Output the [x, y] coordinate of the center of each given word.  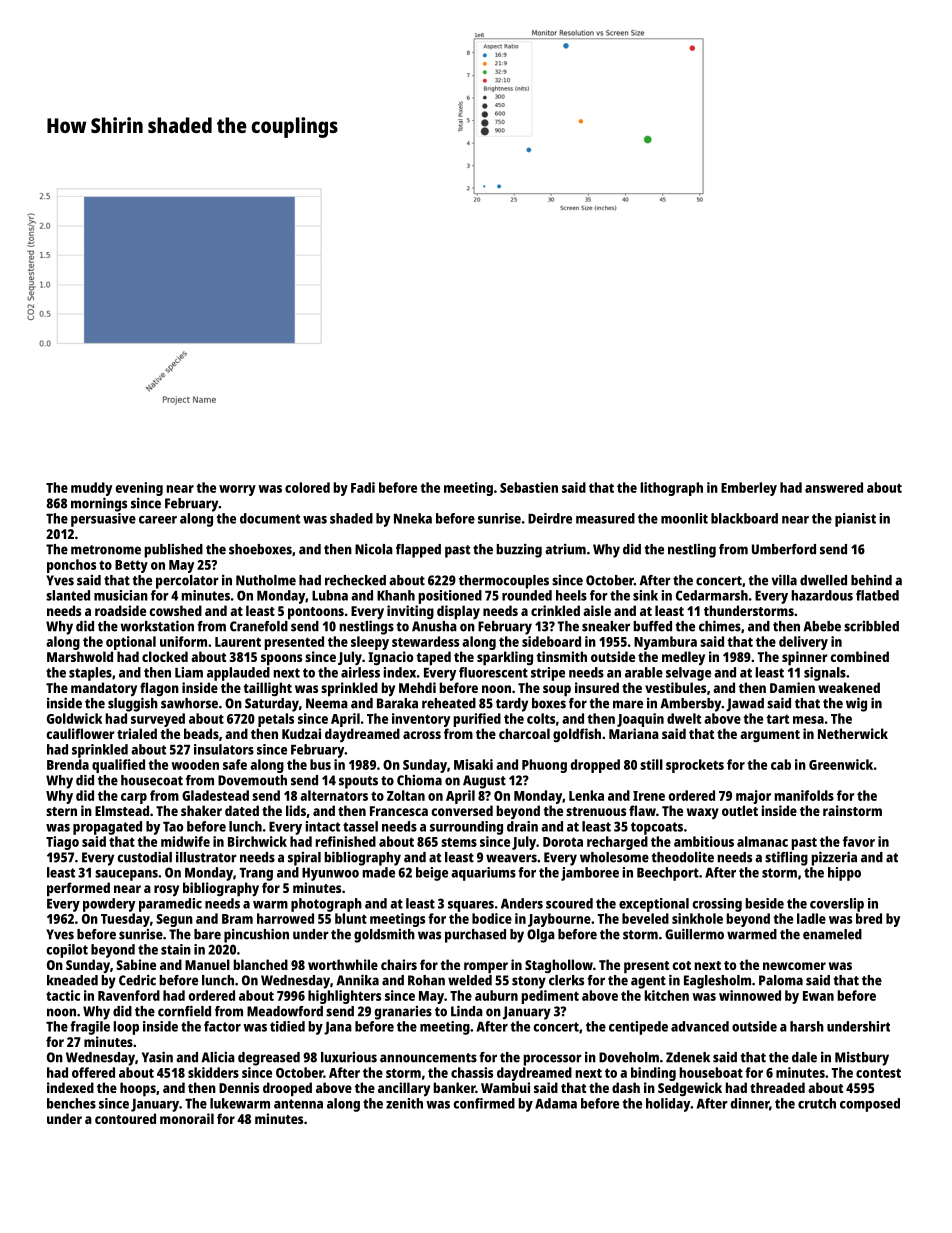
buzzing [519, 550]
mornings [99, 504]
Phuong [544, 766]
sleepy [370, 643]
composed [870, 1105]
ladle [811, 918]
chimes [720, 626]
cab [781, 764]
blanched [260, 964]
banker [454, 1087]
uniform [183, 641]
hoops [138, 1089]
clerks [566, 980]
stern [61, 811]
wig [856, 704]
